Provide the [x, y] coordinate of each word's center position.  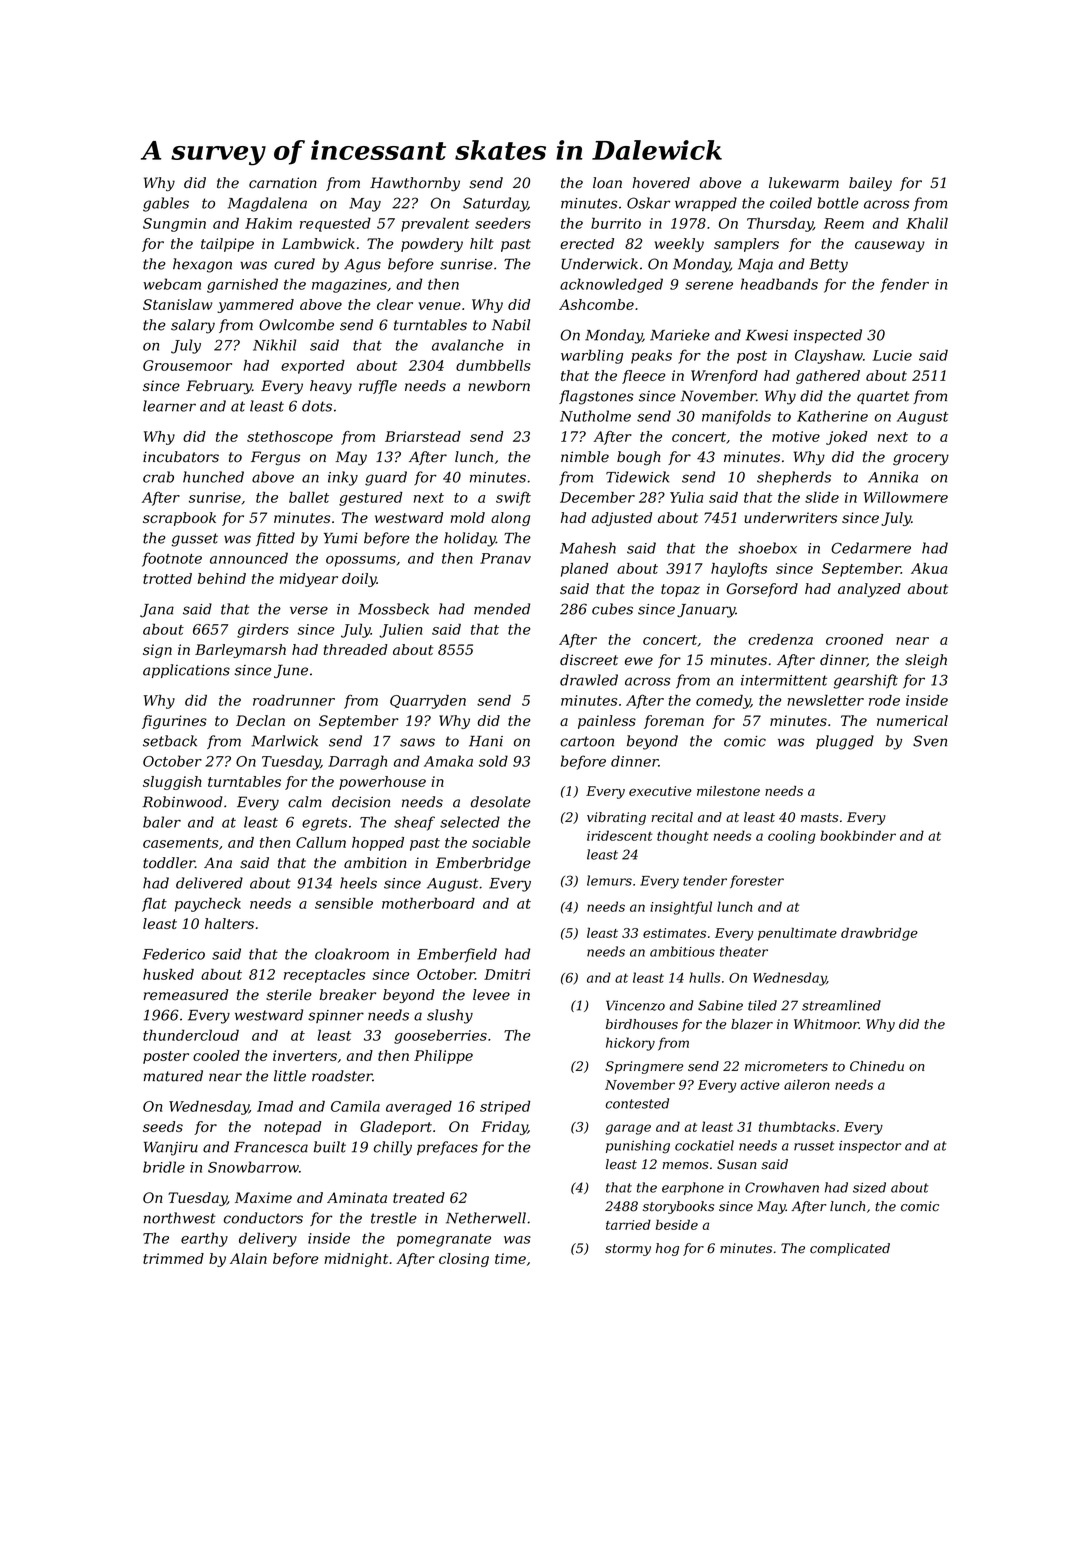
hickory [630, 1044]
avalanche [468, 345]
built [330, 1147]
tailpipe [227, 245]
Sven [930, 741]
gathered [828, 377]
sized [869, 1187]
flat [154, 904]
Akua [929, 568]
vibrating [616, 818]
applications [186, 671]
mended [502, 609]
